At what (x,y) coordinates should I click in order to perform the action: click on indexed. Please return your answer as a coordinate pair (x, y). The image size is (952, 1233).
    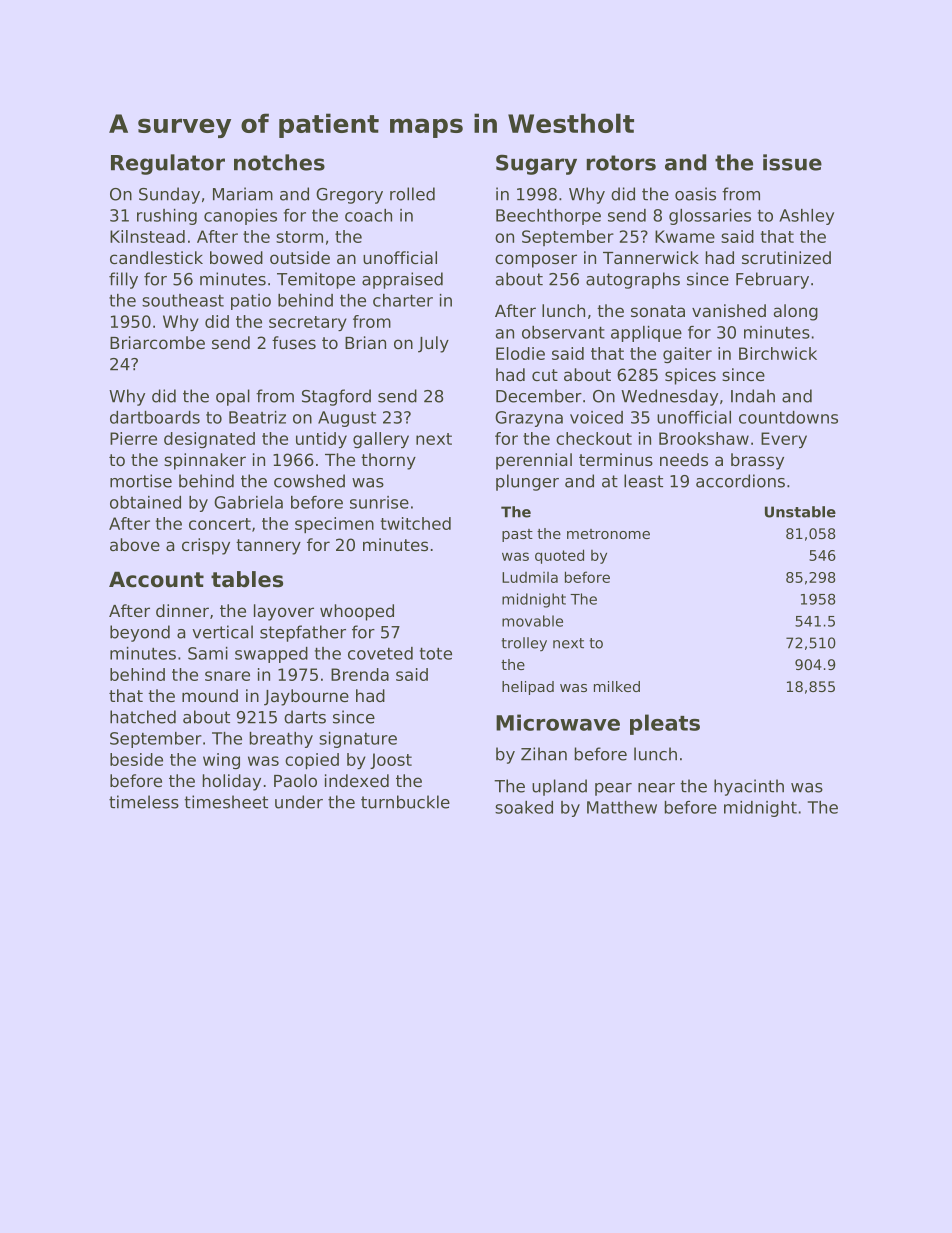
    Looking at the image, I should click on (357, 780).
